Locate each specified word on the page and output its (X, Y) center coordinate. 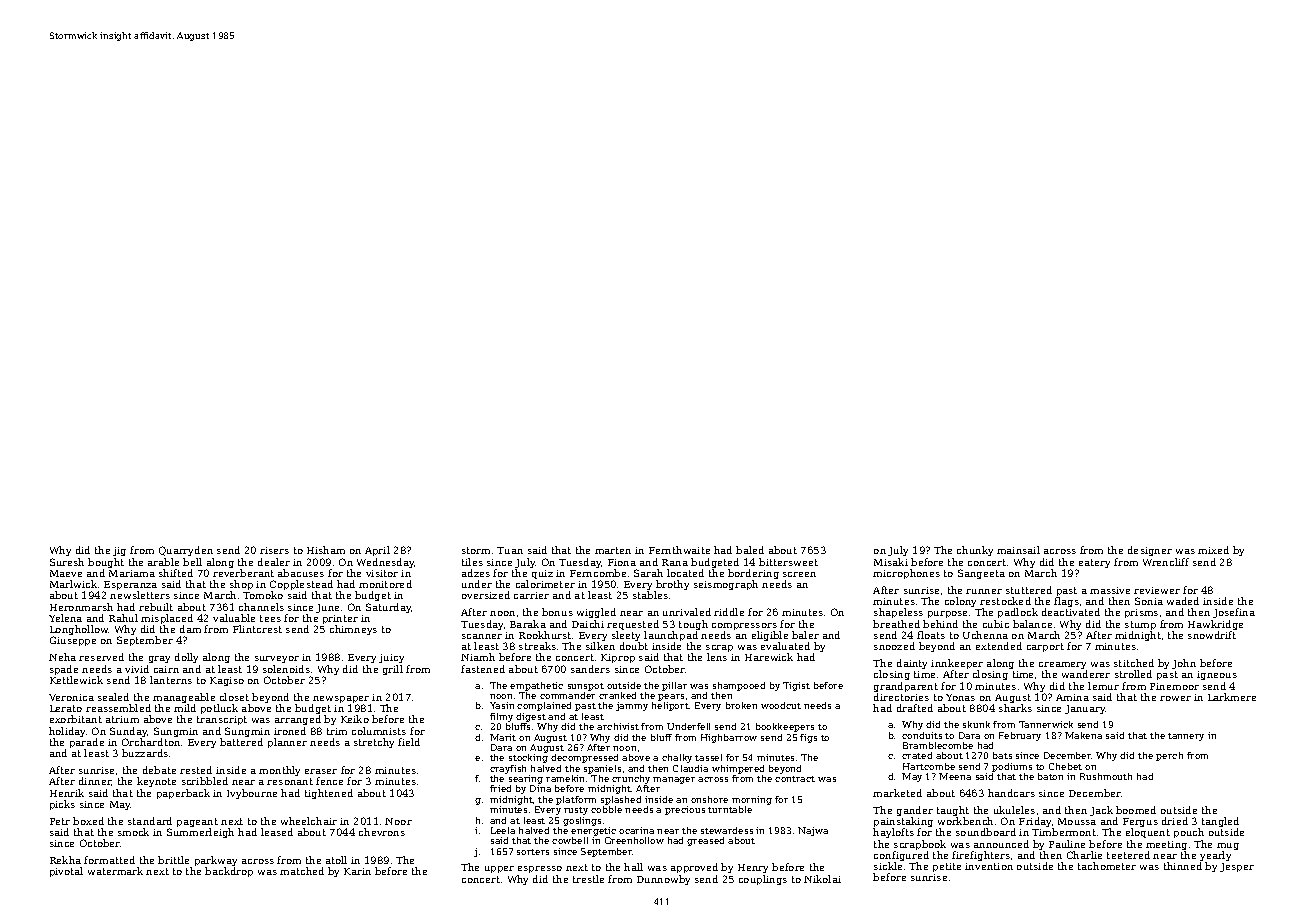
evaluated (785, 646)
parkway (216, 862)
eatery (1094, 563)
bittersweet (788, 562)
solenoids (286, 669)
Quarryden (186, 551)
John (1184, 664)
